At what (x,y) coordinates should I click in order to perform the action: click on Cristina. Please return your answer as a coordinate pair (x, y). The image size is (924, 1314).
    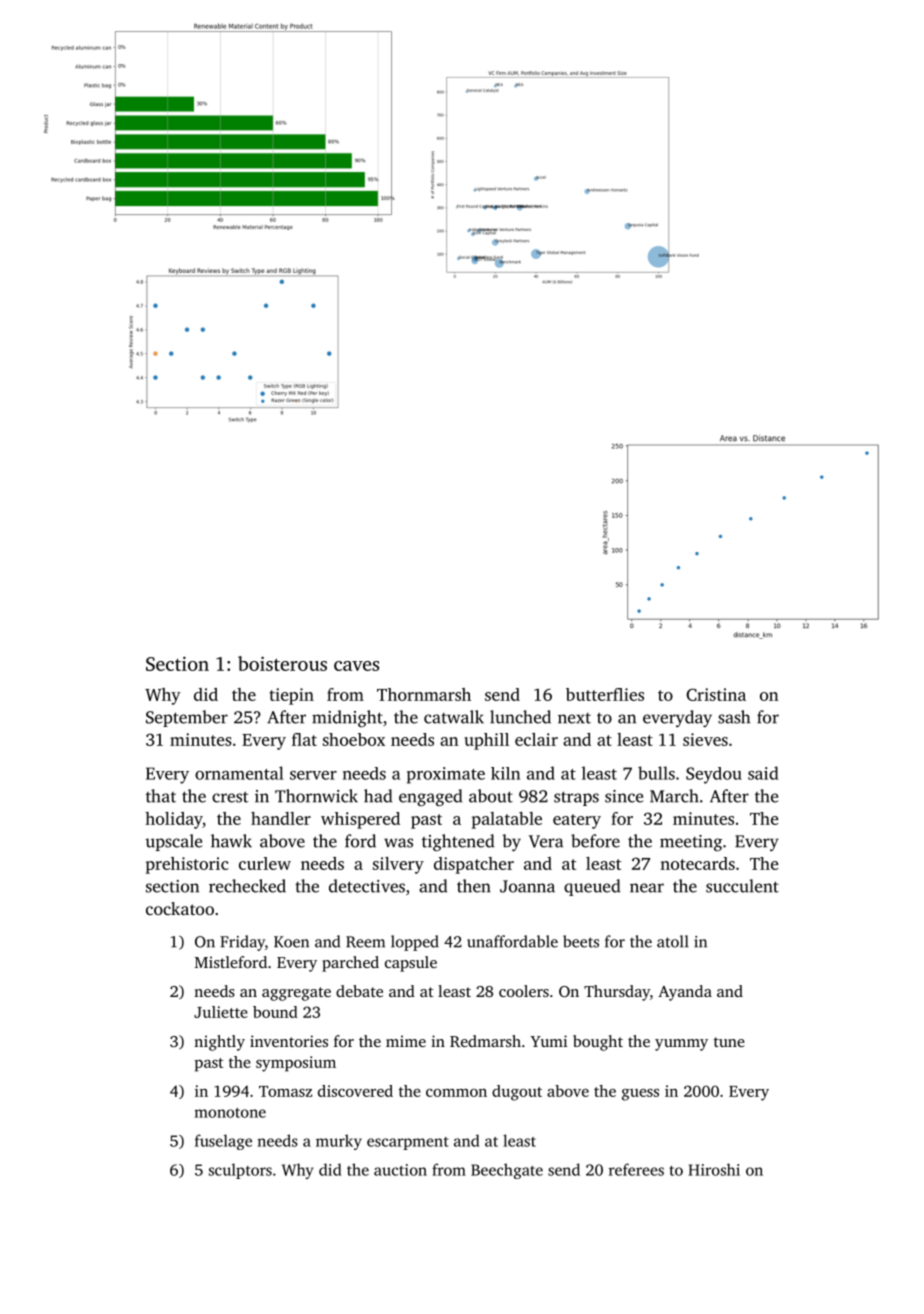
    Looking at the image, I should click on (716, 694).
